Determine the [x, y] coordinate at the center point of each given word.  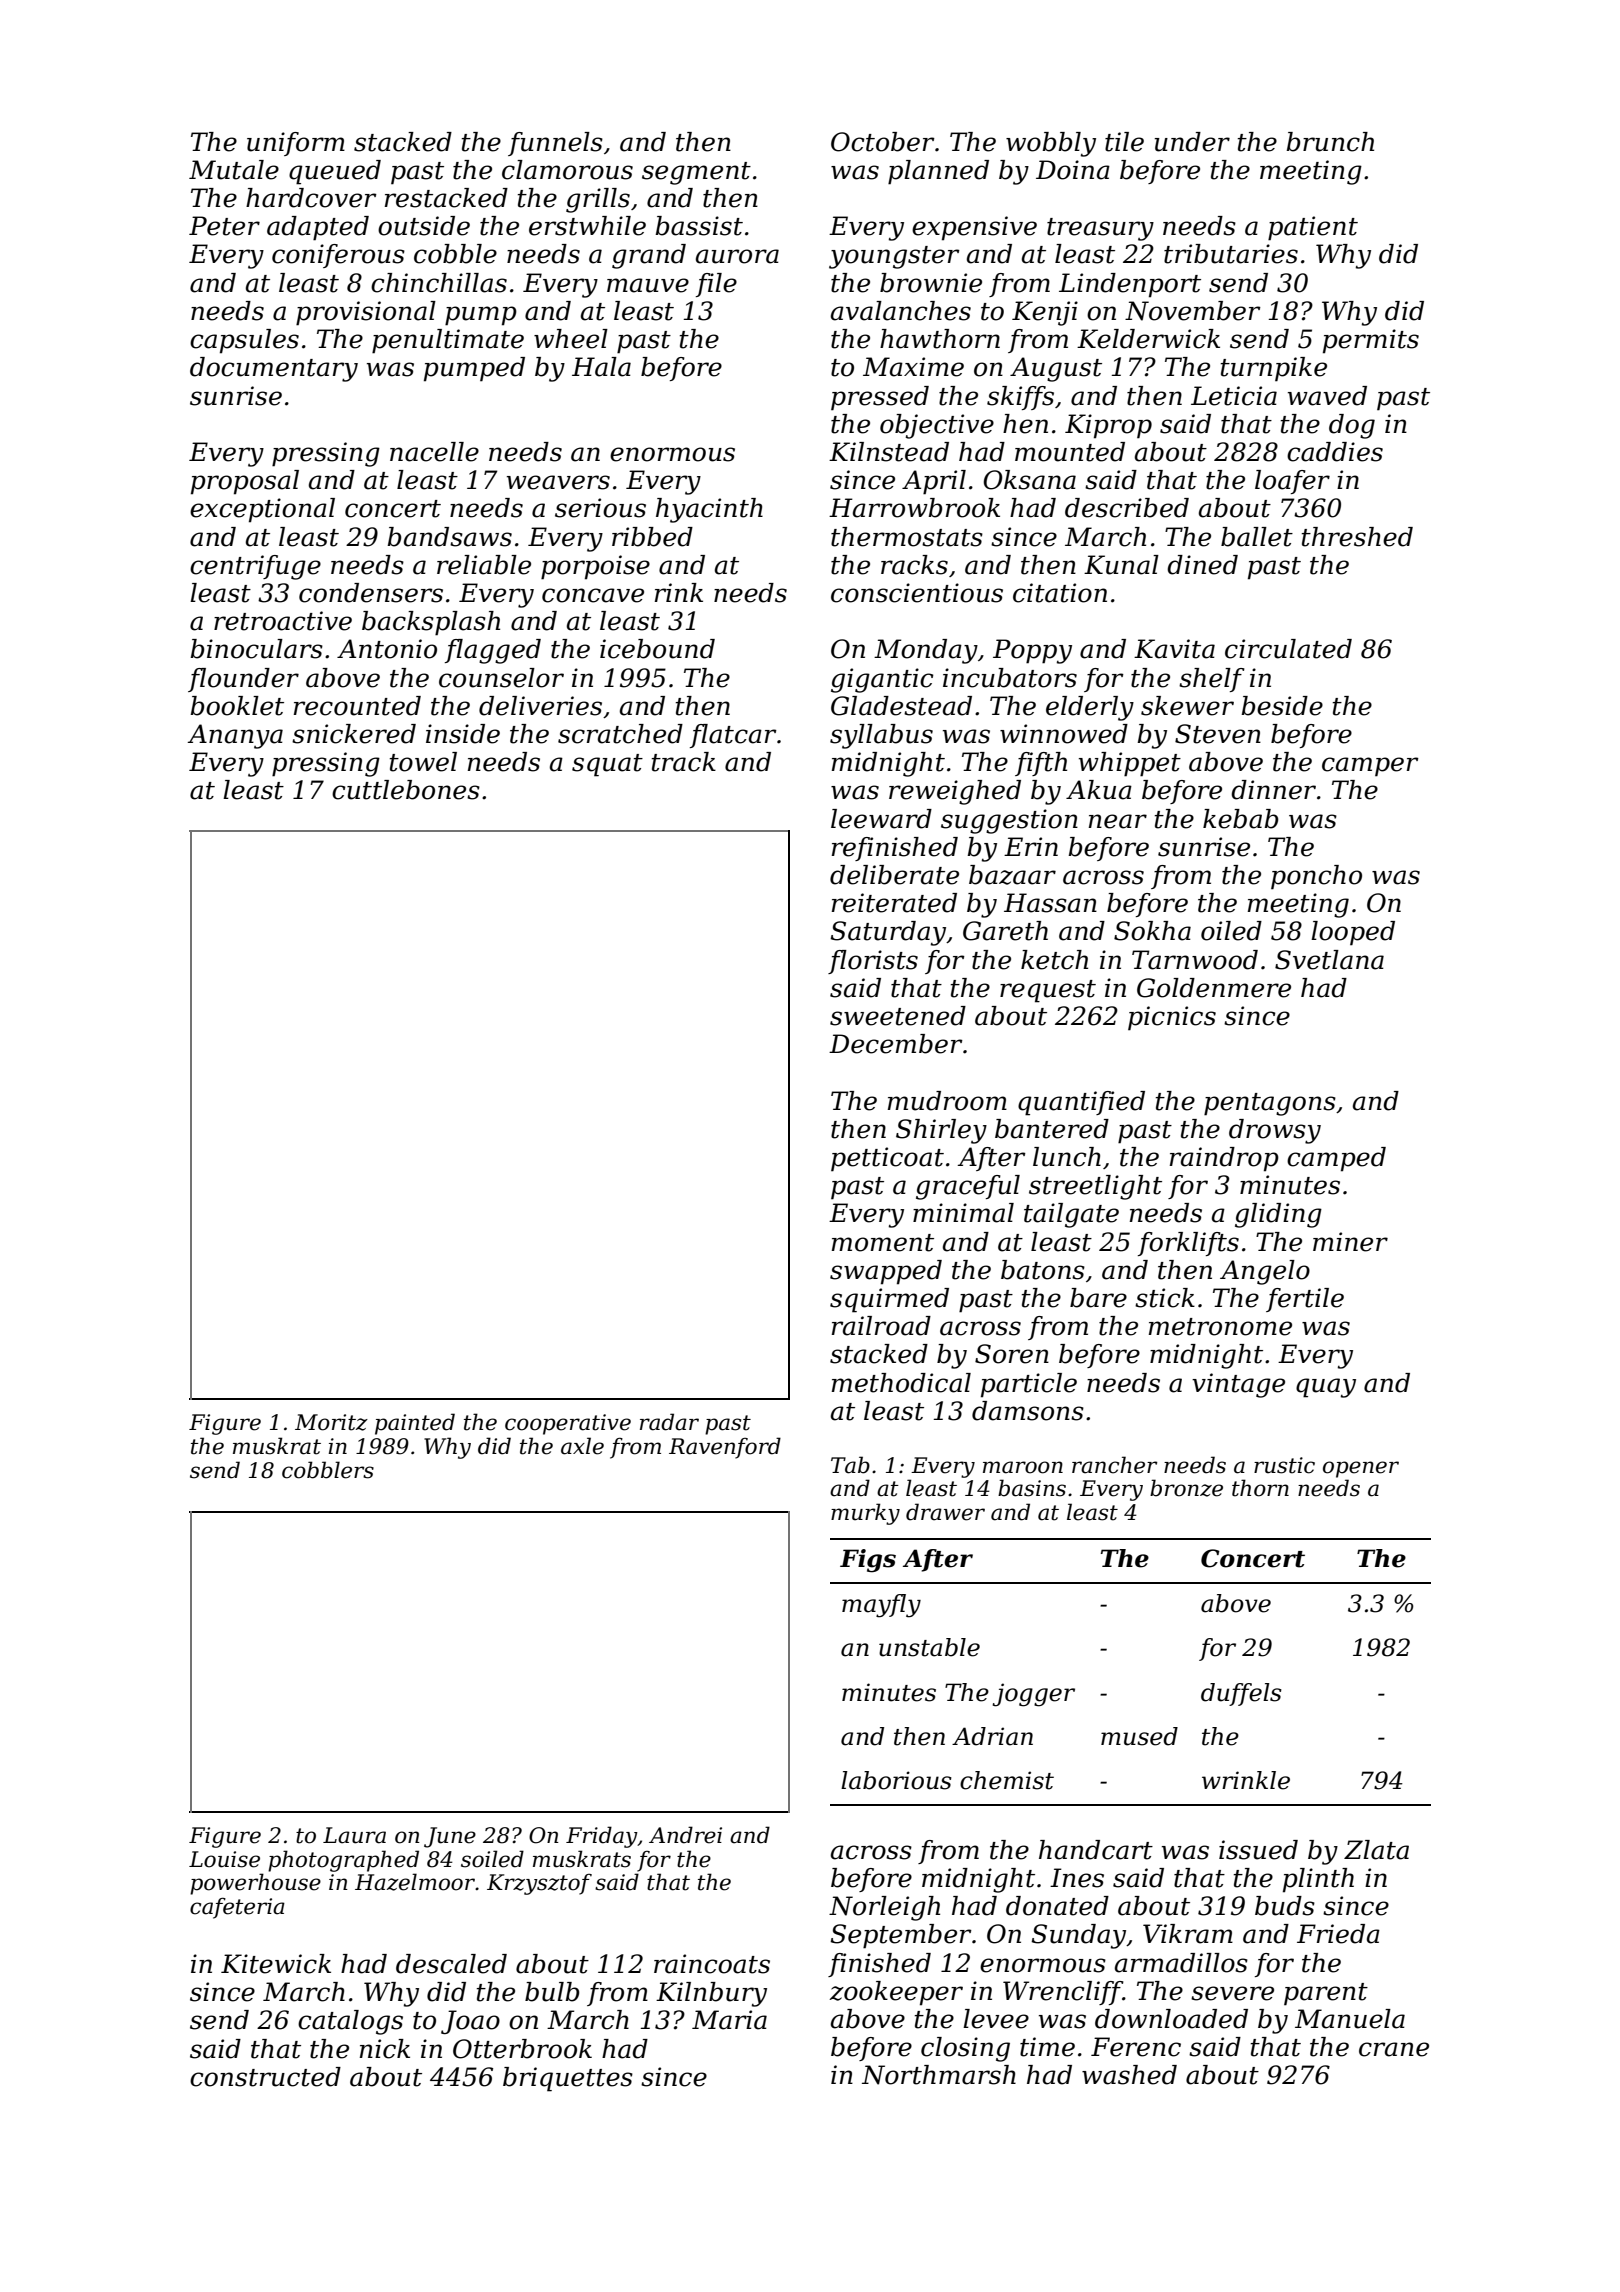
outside [424, 226]
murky [865, 1514]
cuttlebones [406, 790]
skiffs [1020, 398]
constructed [265, 2077]
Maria [729, 2020]
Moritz [331, 1422]
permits [1371, 341]
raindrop [1224, 1159]
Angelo [1265, 1272]
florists [873, 962]
